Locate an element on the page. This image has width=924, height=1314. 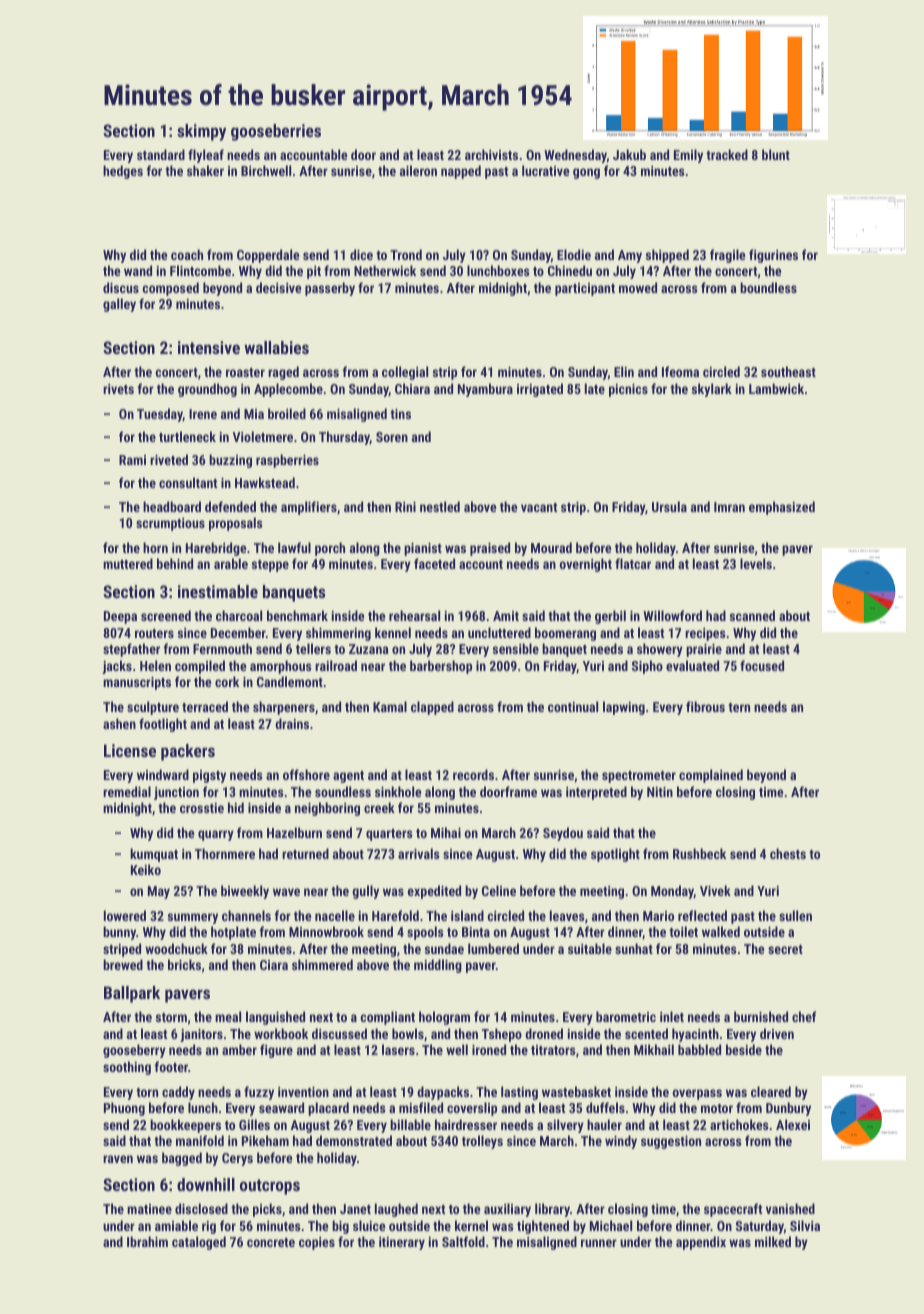
archivists is located at coordinates (491, 154).
